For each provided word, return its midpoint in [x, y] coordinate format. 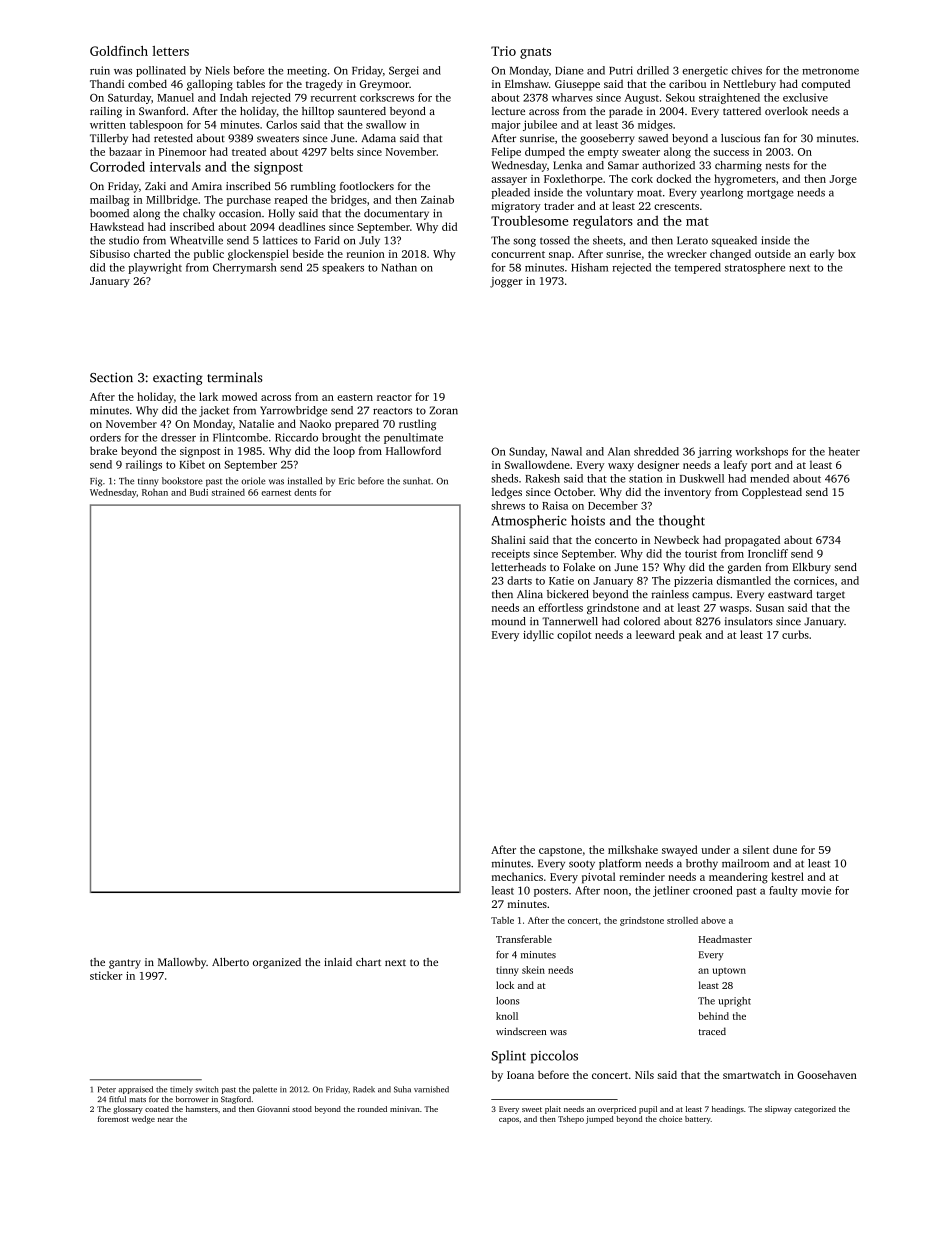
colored [642, 621]
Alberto [230, 962]
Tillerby [109, 139]
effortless [560, 607]
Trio [503, 51]
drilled [653, 70]
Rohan [155, 492]
